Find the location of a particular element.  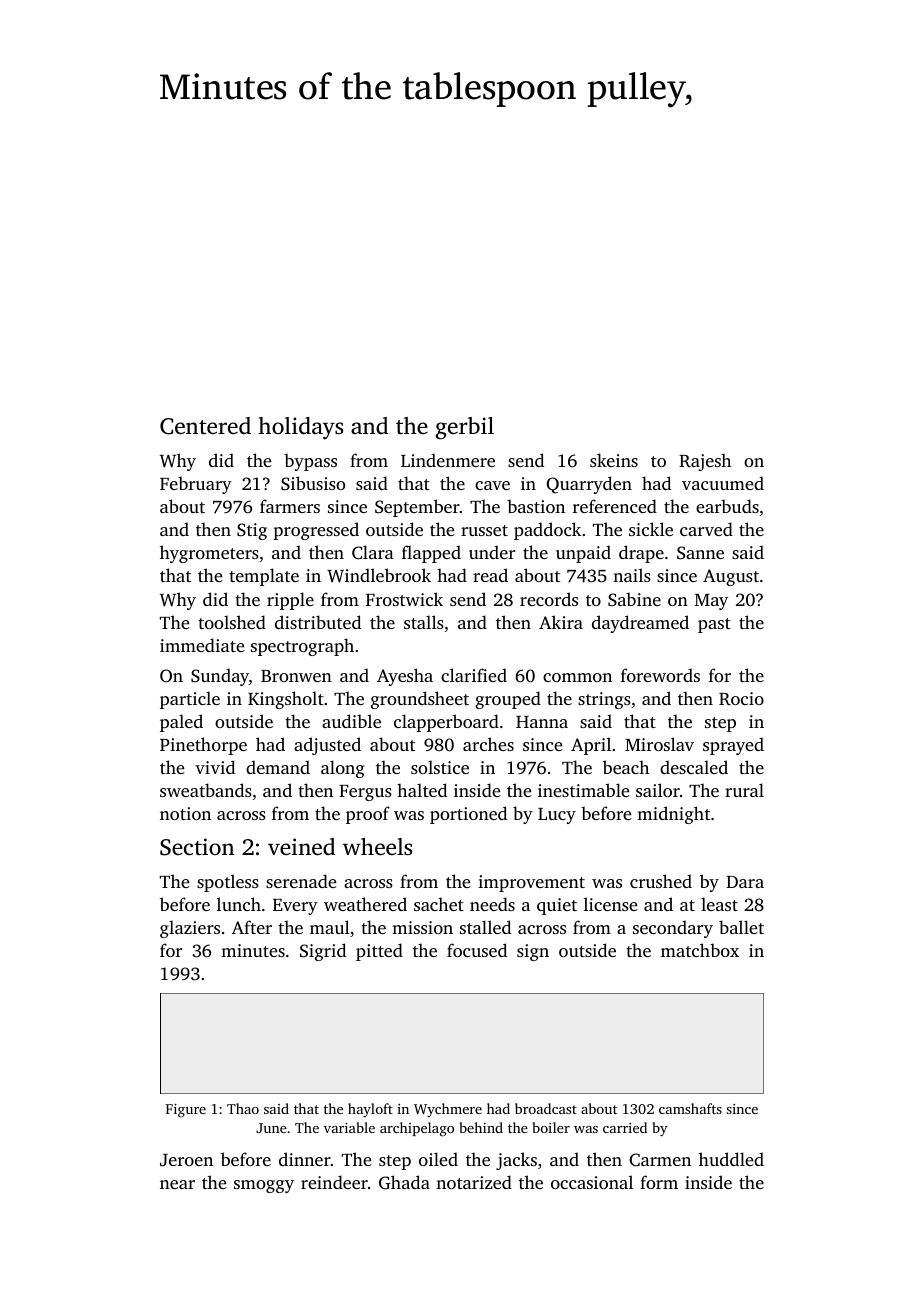

smoggy is located at coordinates (264, 1186).
